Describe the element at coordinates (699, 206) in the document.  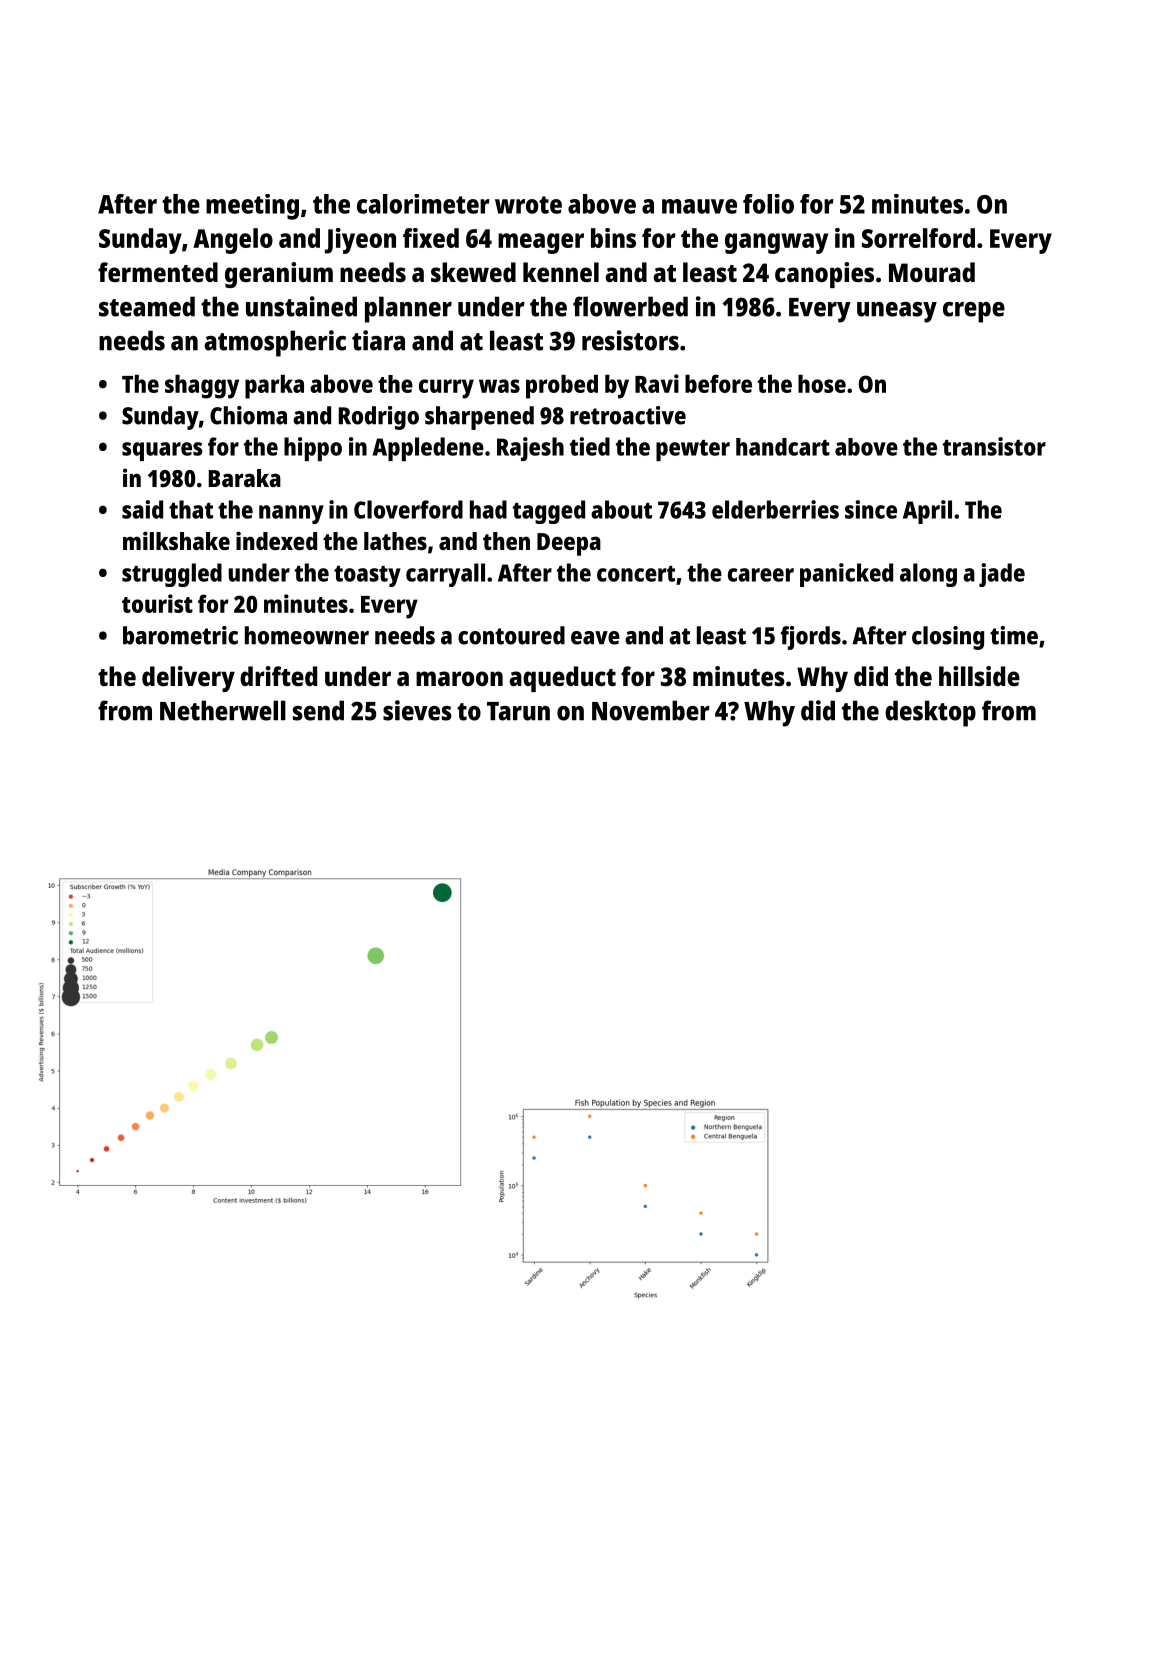
I see `mauve` at that location.
